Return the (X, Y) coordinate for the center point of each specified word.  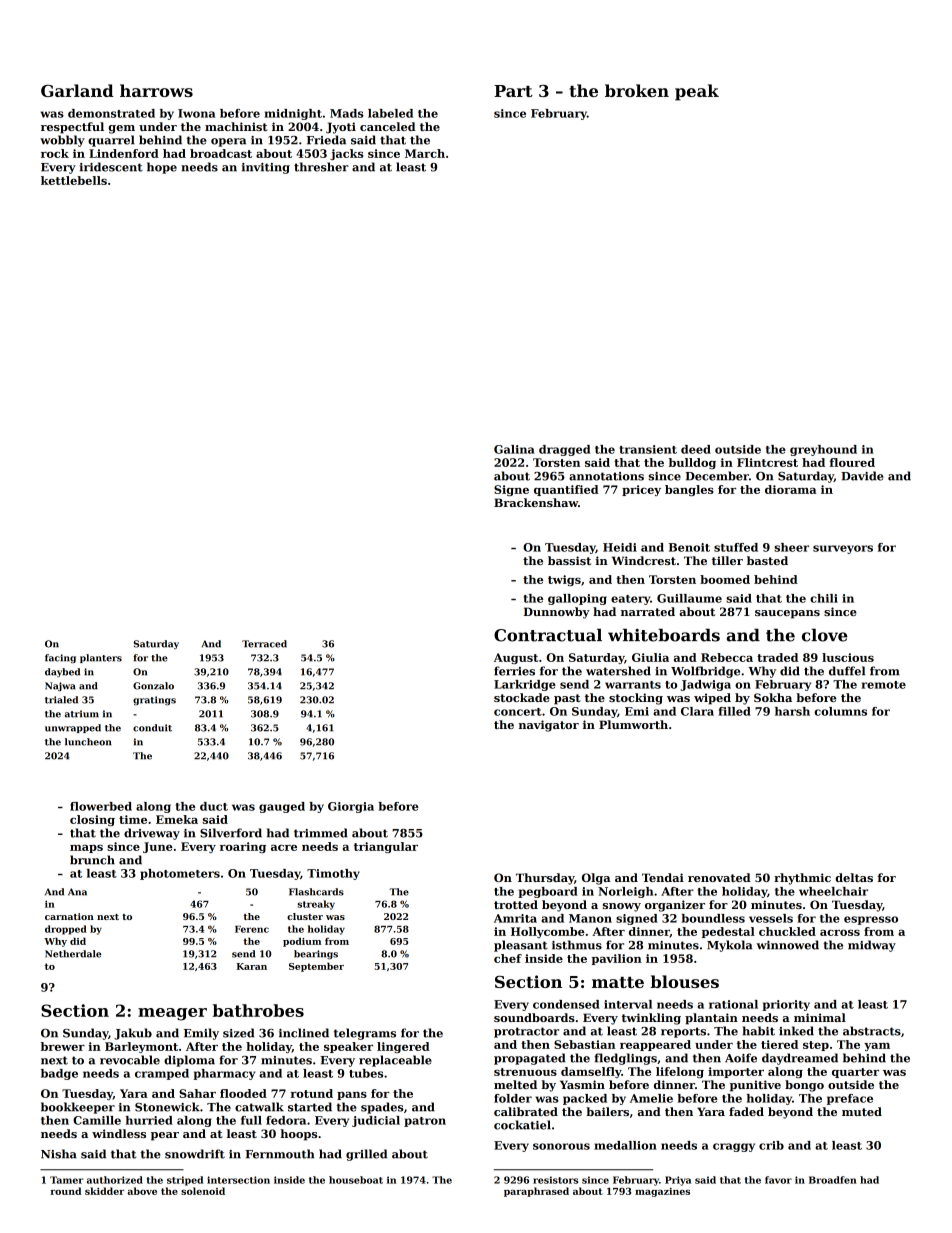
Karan (252, 966)
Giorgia (351, 807)
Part (513, 91)
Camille (97, 1120)
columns (840, 711)
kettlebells (74, 180)
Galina (514, 449)
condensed (566, 1004)
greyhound (823, 450)
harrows (156, 90)
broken (637, 90)
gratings (154, 700)
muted (862, 1111)
